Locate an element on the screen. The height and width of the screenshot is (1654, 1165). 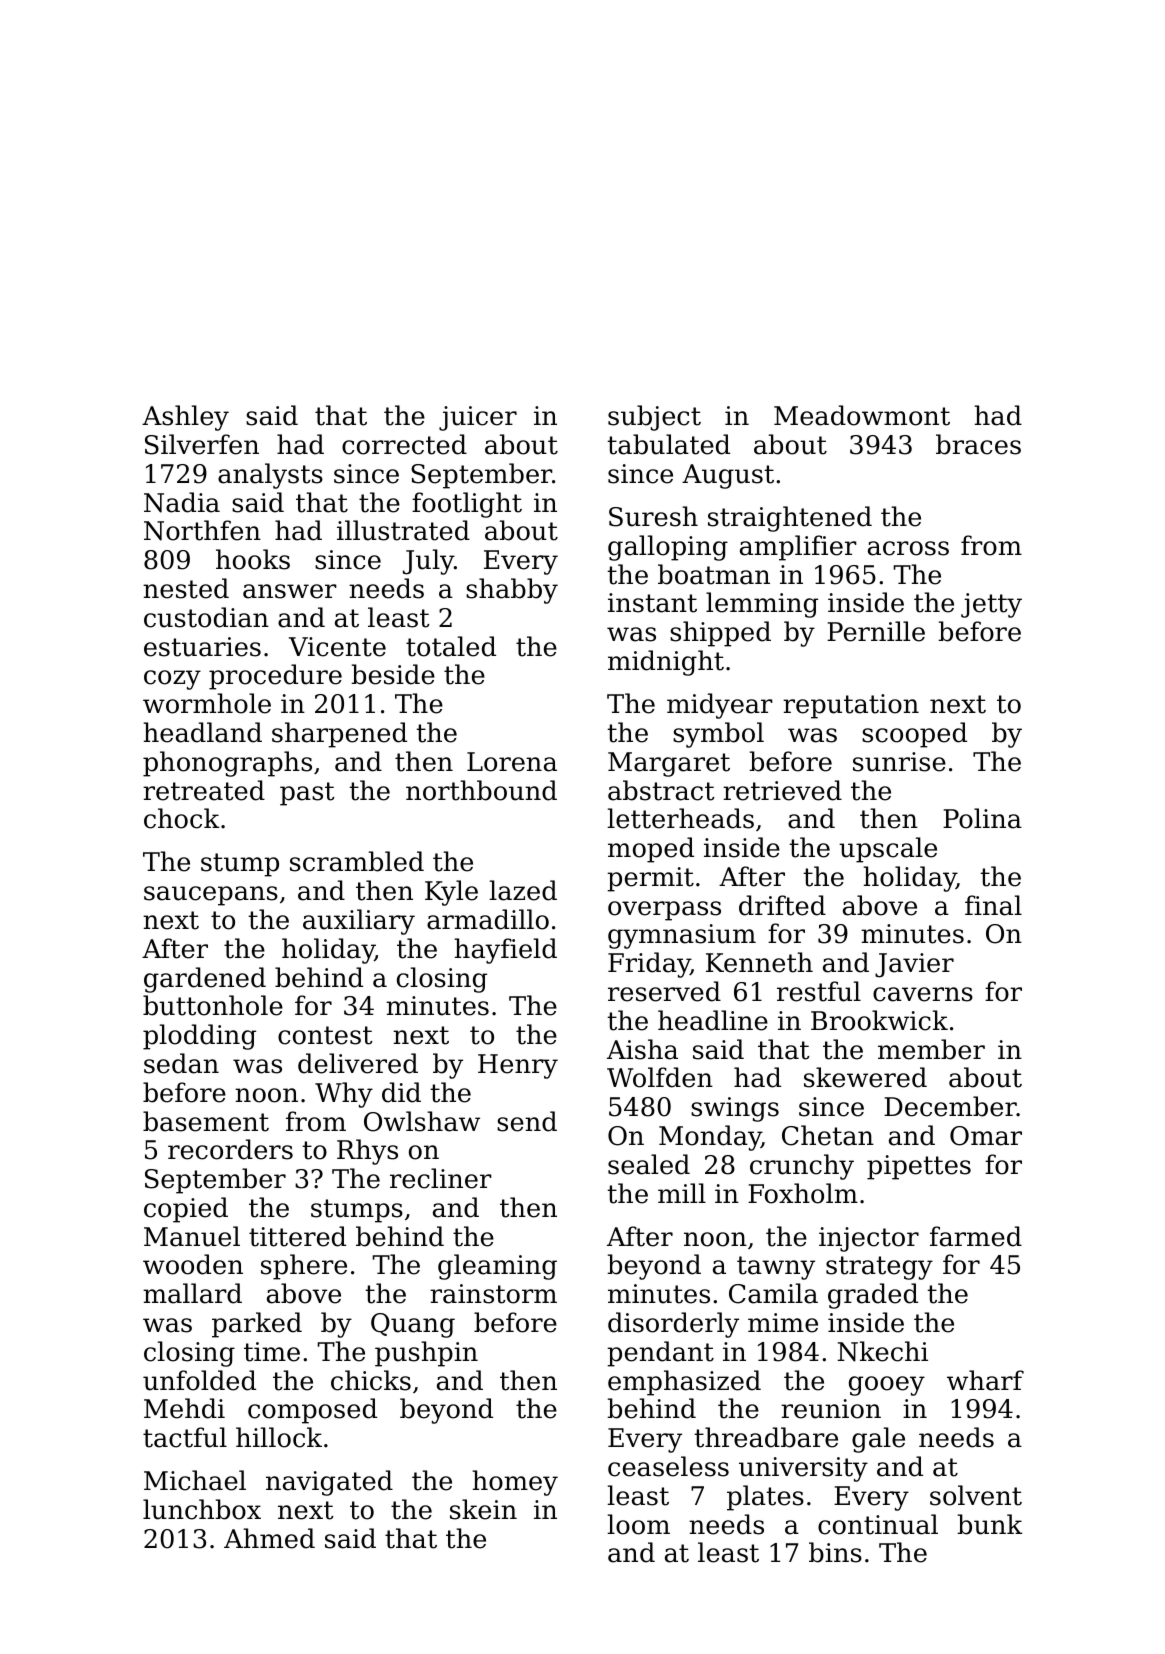
Rhys is located at coordinates (367, 1152).
